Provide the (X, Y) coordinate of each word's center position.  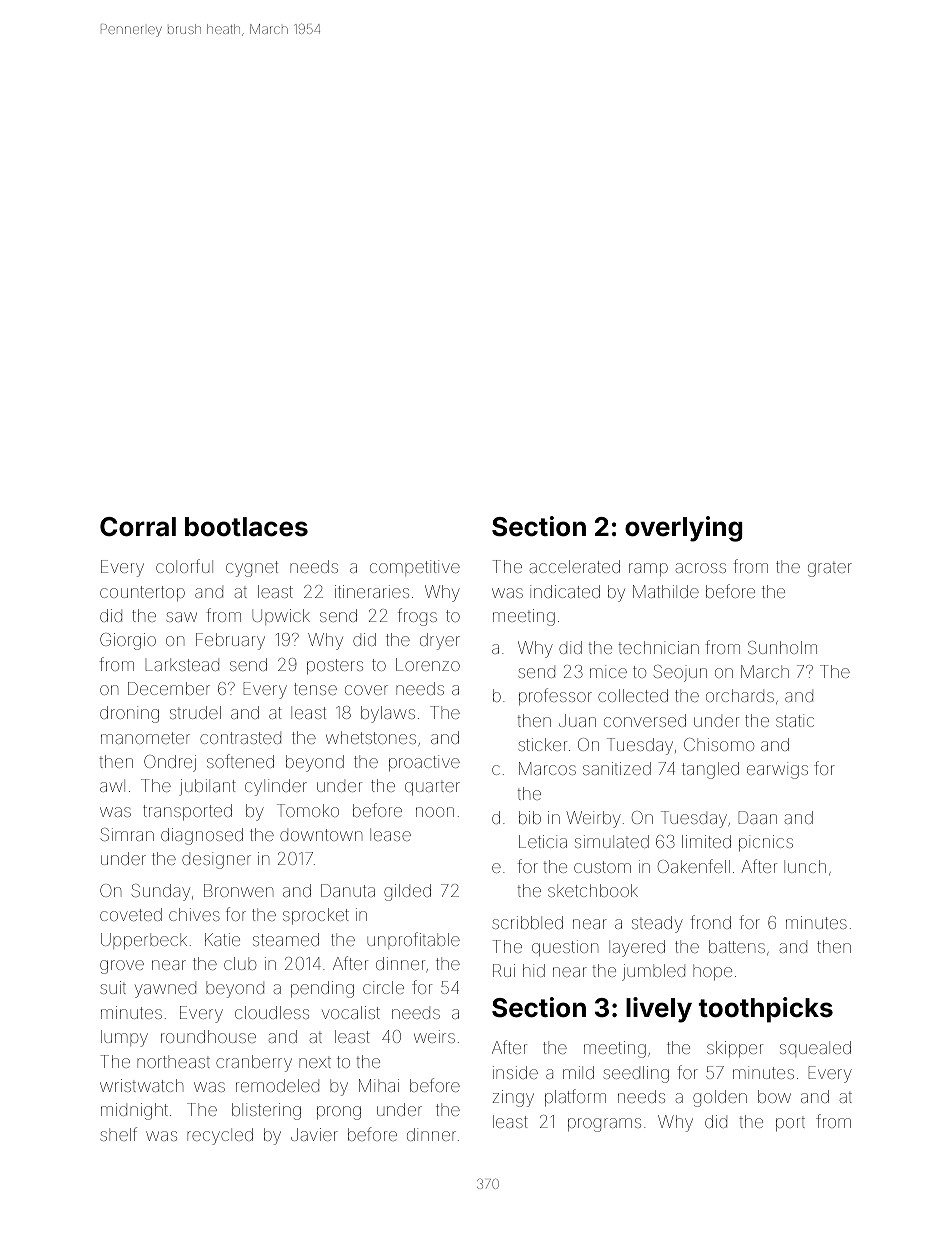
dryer (440, 641)
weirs (434, 1036)
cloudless (272, 1012)
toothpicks (765, 1010)
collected (633, 695)
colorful (184, 566)
